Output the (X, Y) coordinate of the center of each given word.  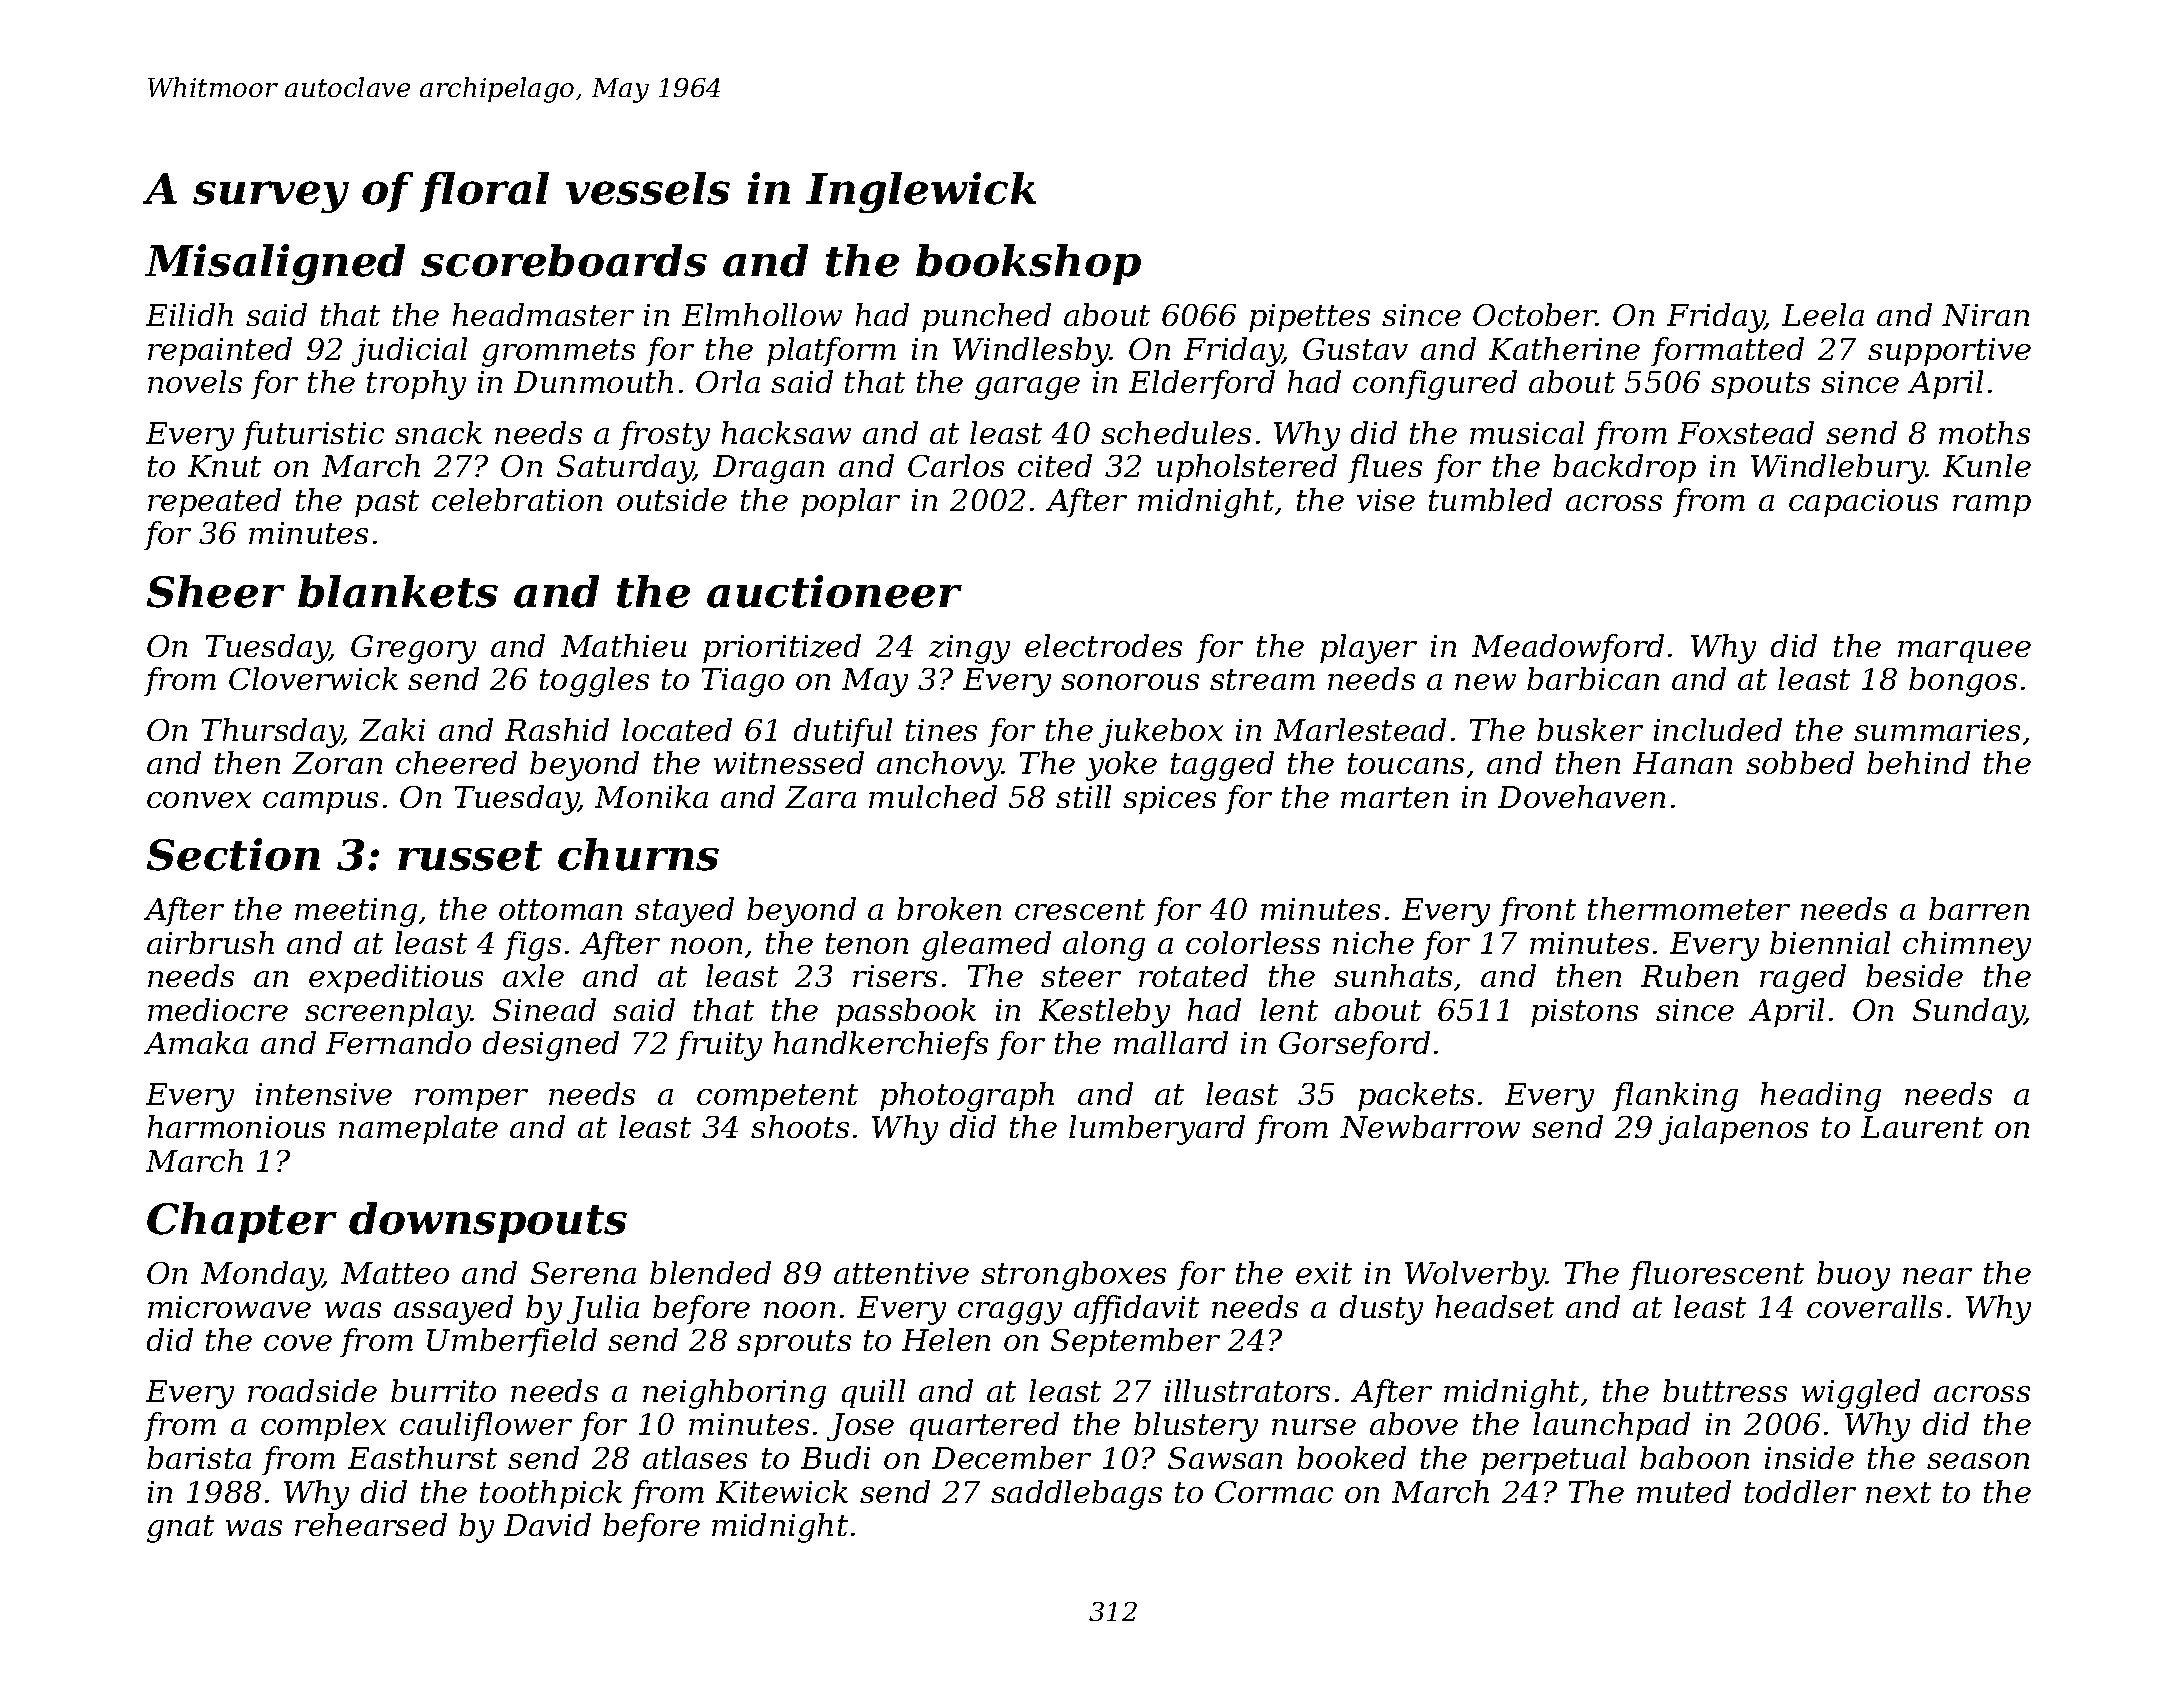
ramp (1992, 506)
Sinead (544, 1009)
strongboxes (1073, 1276)
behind (1918, 762)
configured (1435, 385)
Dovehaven (1581, 796)
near (1937, 1276)
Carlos (956, 465)
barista (199, 1457)
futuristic (313, 435)
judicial (409, 352)
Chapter (242, 1222)
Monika (651, 796)
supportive (1949, 352)
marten (1394, 797)
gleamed (986, 946)
